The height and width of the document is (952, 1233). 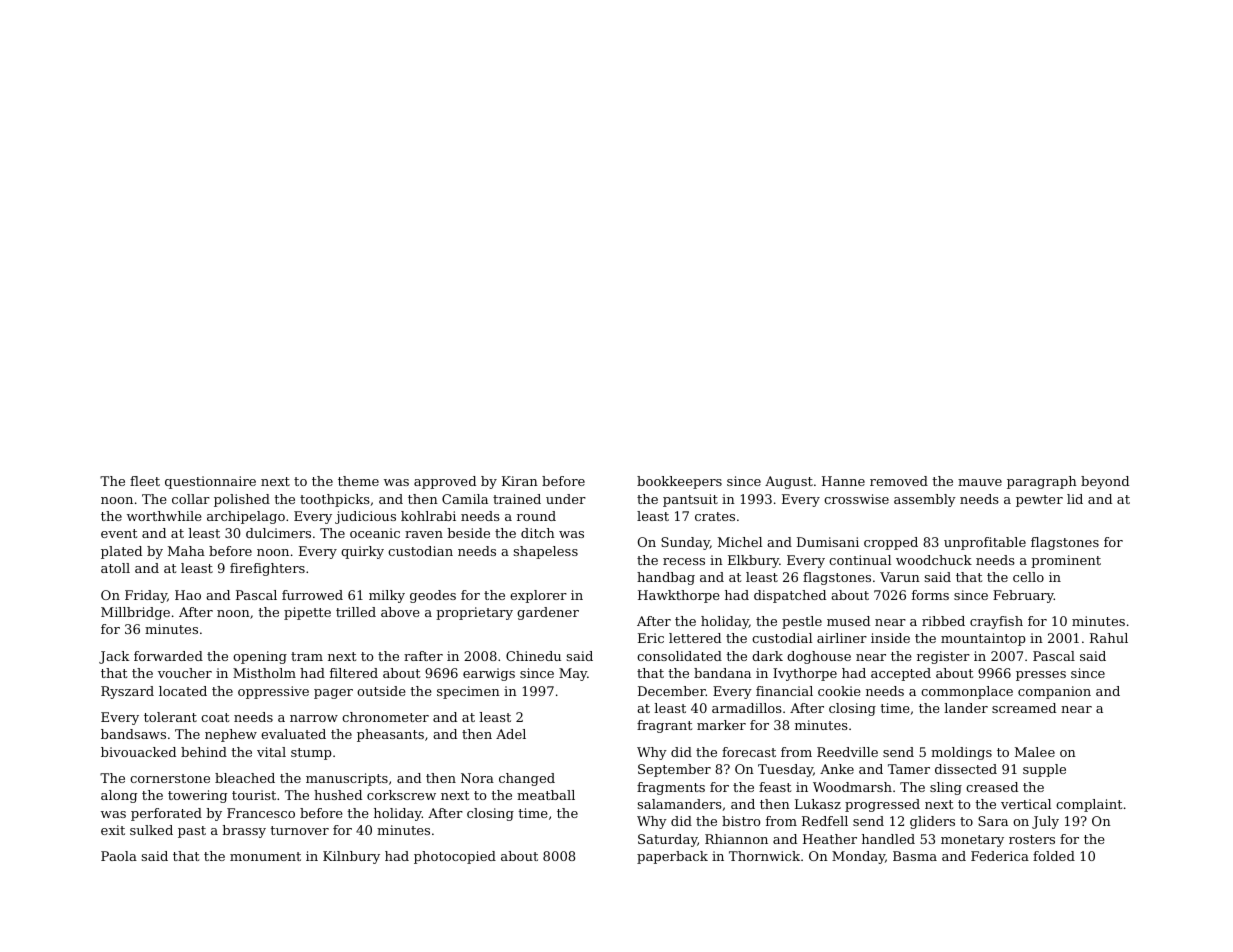 I want to click on bookkeepers, so click(x=679, y=482).
